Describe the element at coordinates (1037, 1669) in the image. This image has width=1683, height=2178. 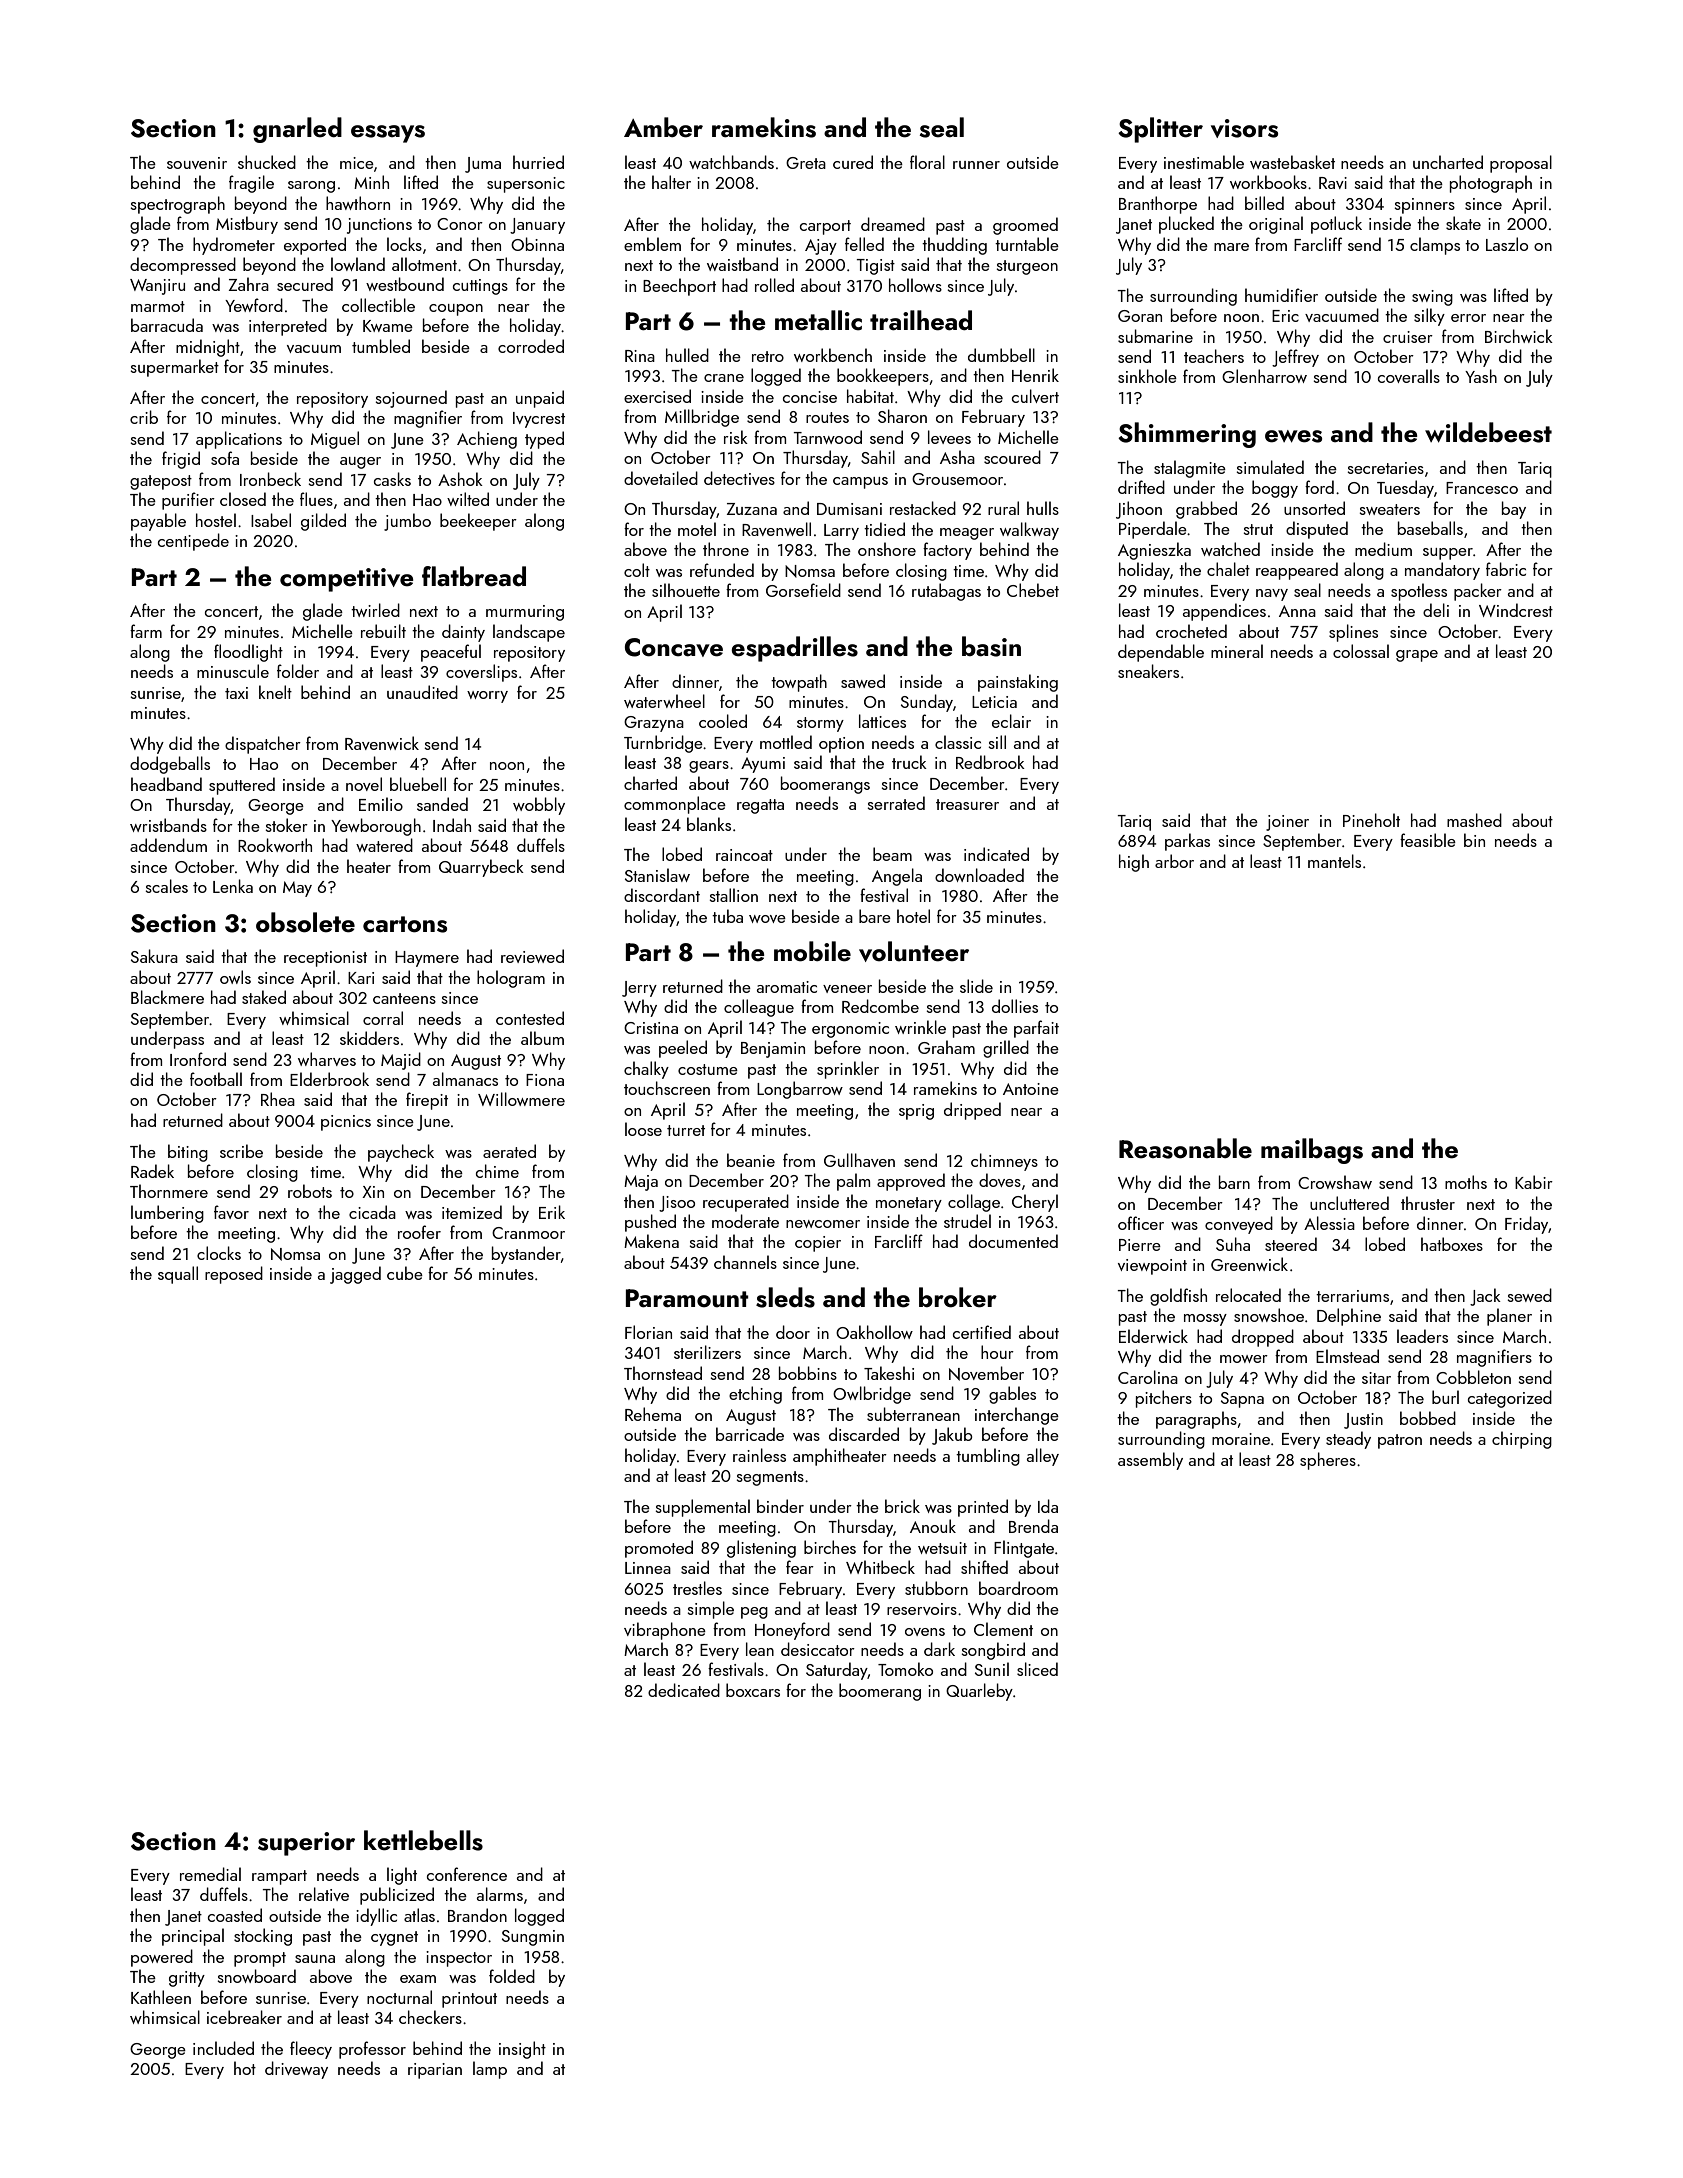
I see `sliced` at that location.
